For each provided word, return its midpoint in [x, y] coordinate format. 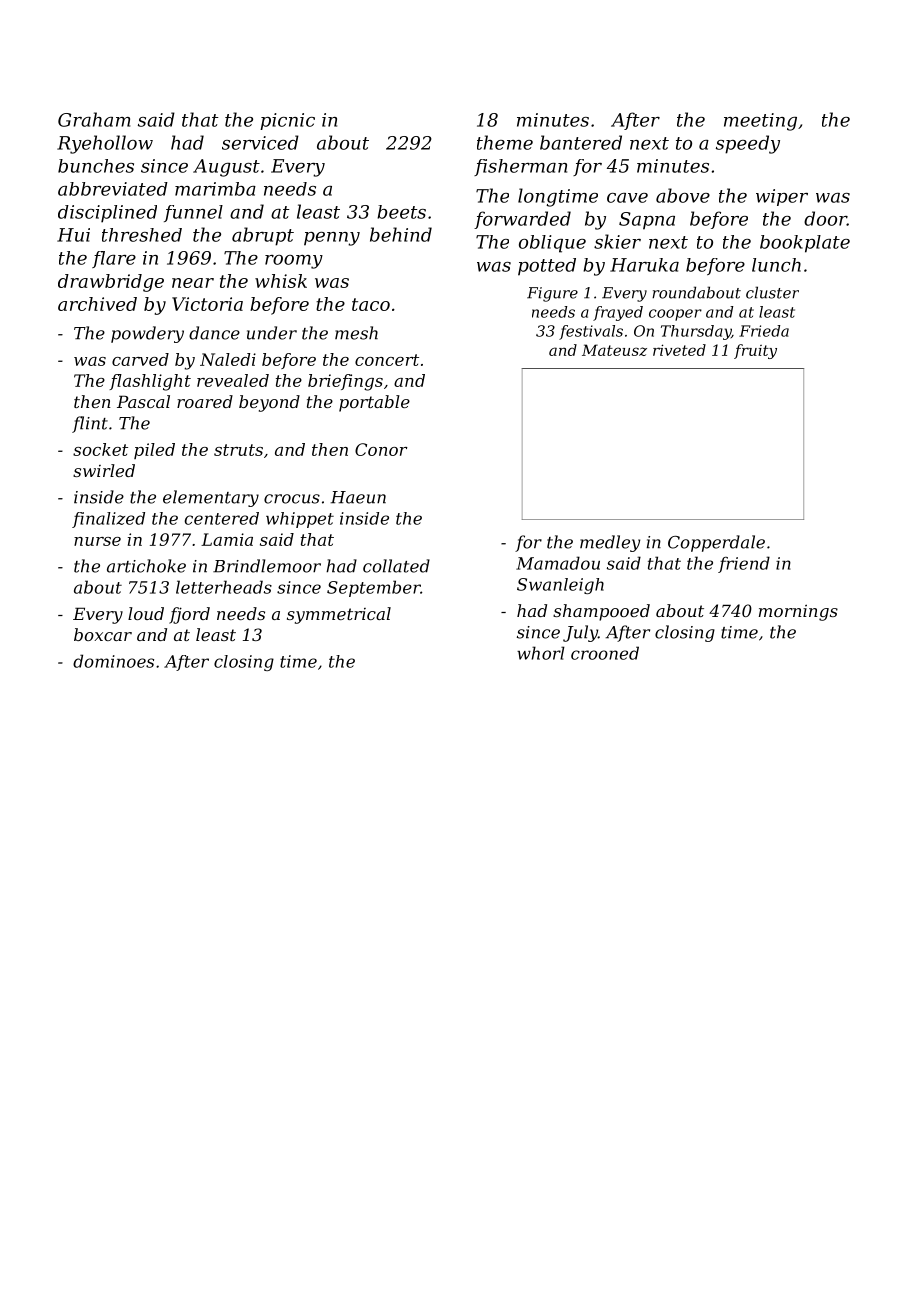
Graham [94, 119]
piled [154, 451]
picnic [287, 121]
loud [146, 613]
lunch [776, 265]
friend [744, 564]
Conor [381, 449]
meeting [760, 122]
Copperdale [716, 543]
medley [610, 543]
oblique [552, 244]
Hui [73, 235]
